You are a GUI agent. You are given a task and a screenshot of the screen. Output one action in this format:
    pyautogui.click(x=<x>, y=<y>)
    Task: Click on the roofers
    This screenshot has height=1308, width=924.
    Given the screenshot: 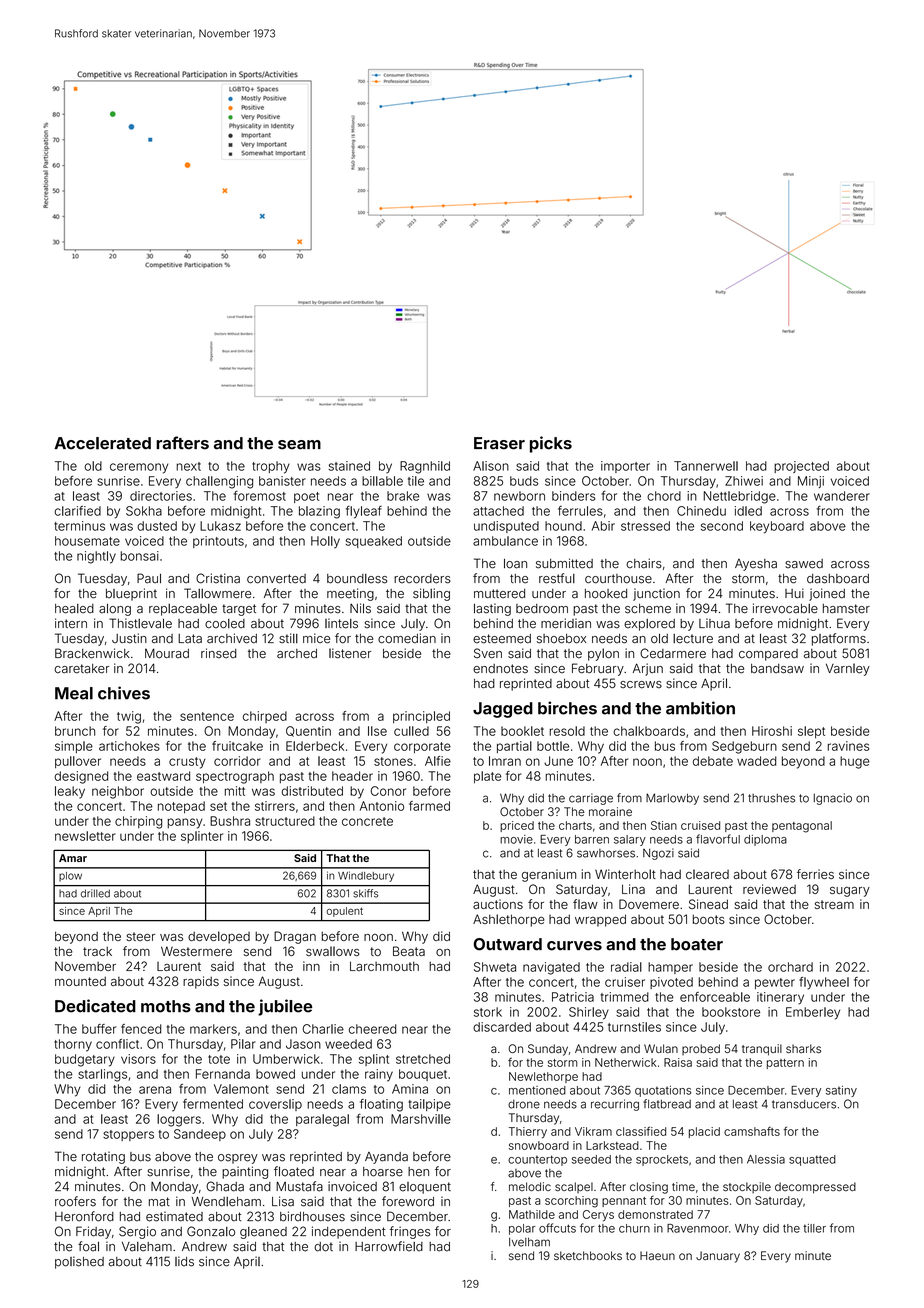 What is the action you would take?
    pyautogui.click(x=75, y=1201)
